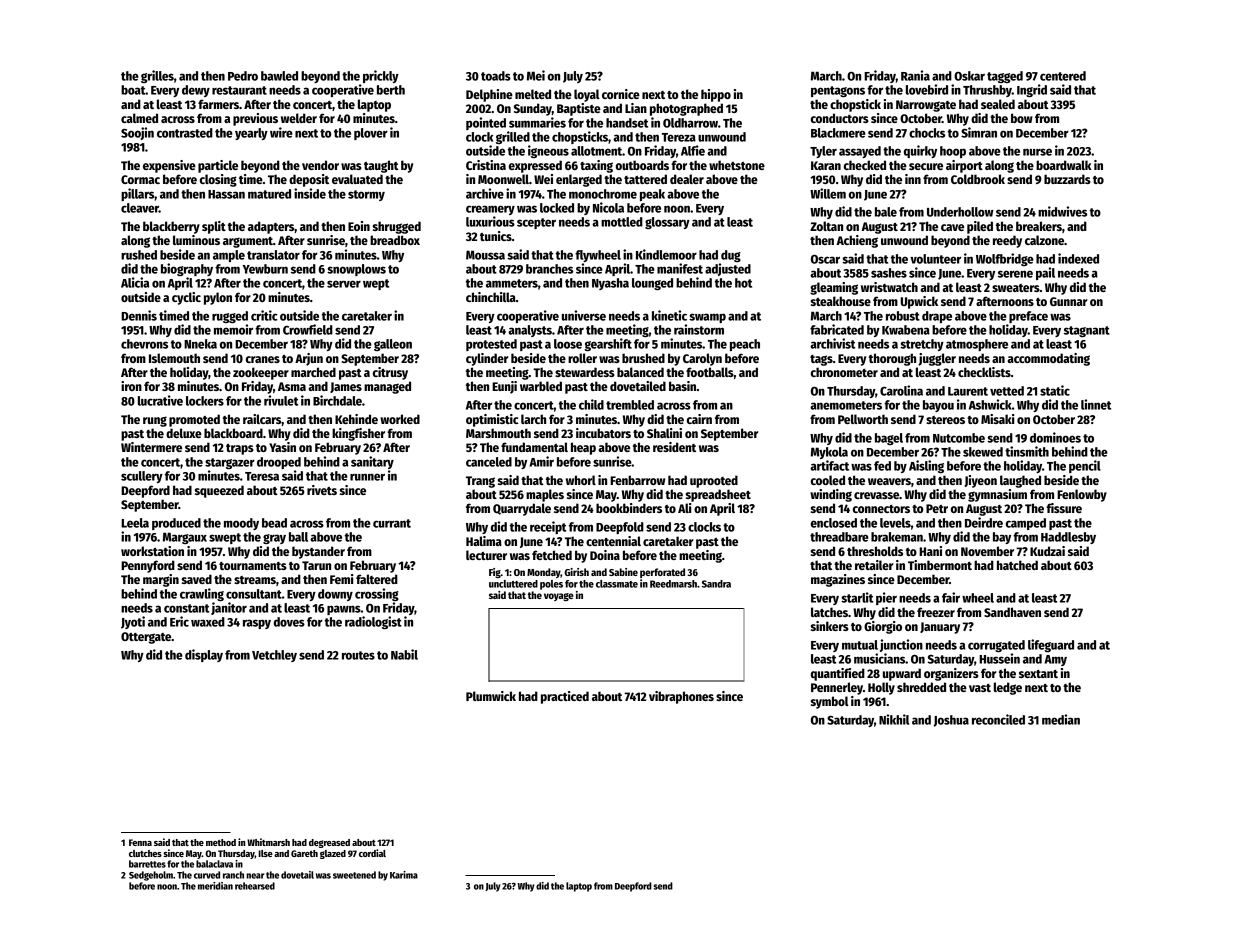 Image resolution: width=1233 pixels, height=952 pixels. I want to click on zookeeper, so click(261, 373).
